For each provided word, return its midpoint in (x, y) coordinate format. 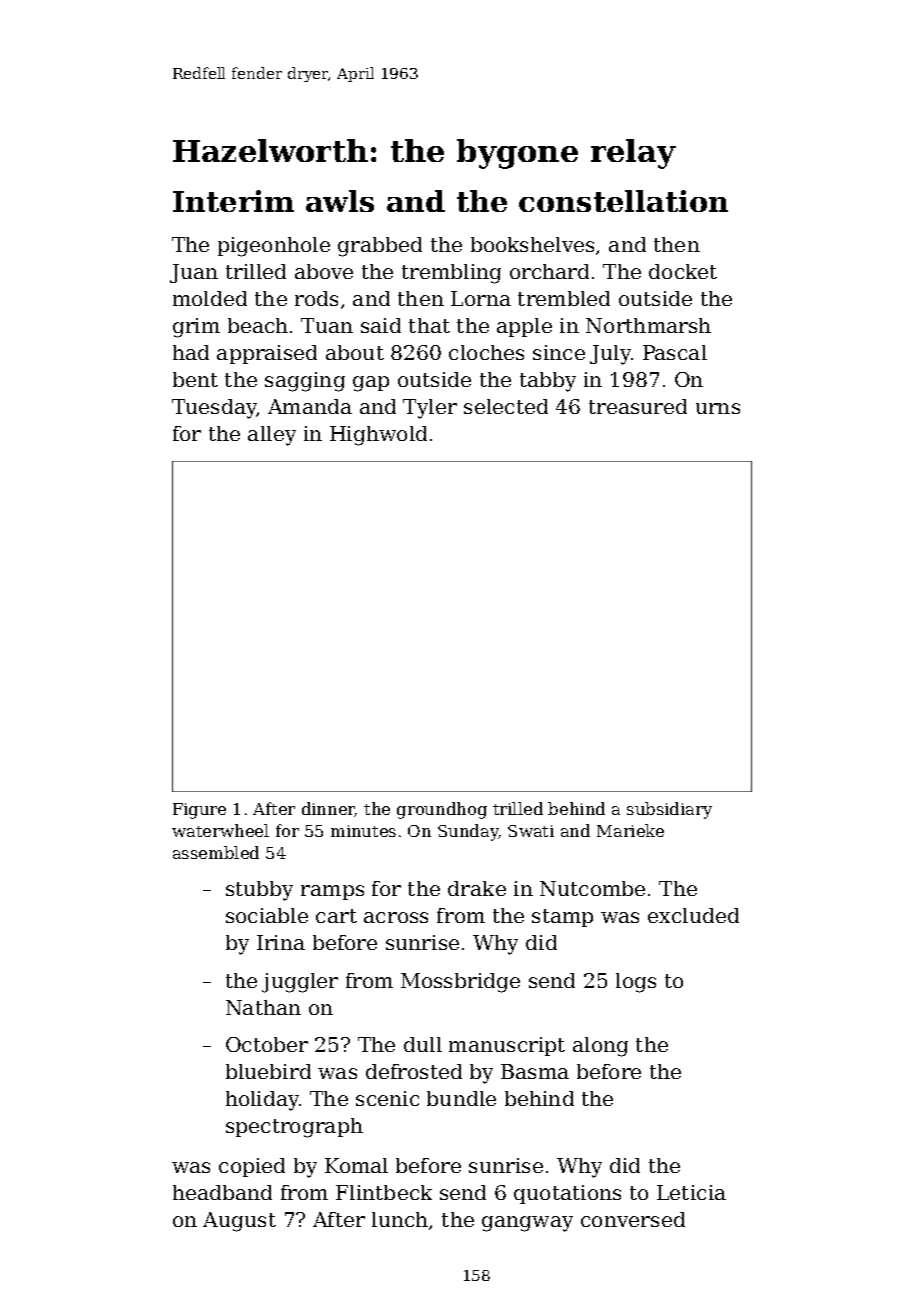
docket (683, 271)
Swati (531, 831)
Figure (199, 811)
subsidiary (669, 810)
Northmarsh (648, 325)
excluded (693, 915)
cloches (486, 352)
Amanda (310, 406)
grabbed (380, 247)
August (239, 1222)
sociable (267, 915)
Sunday (468, 832)
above (324, 271)
